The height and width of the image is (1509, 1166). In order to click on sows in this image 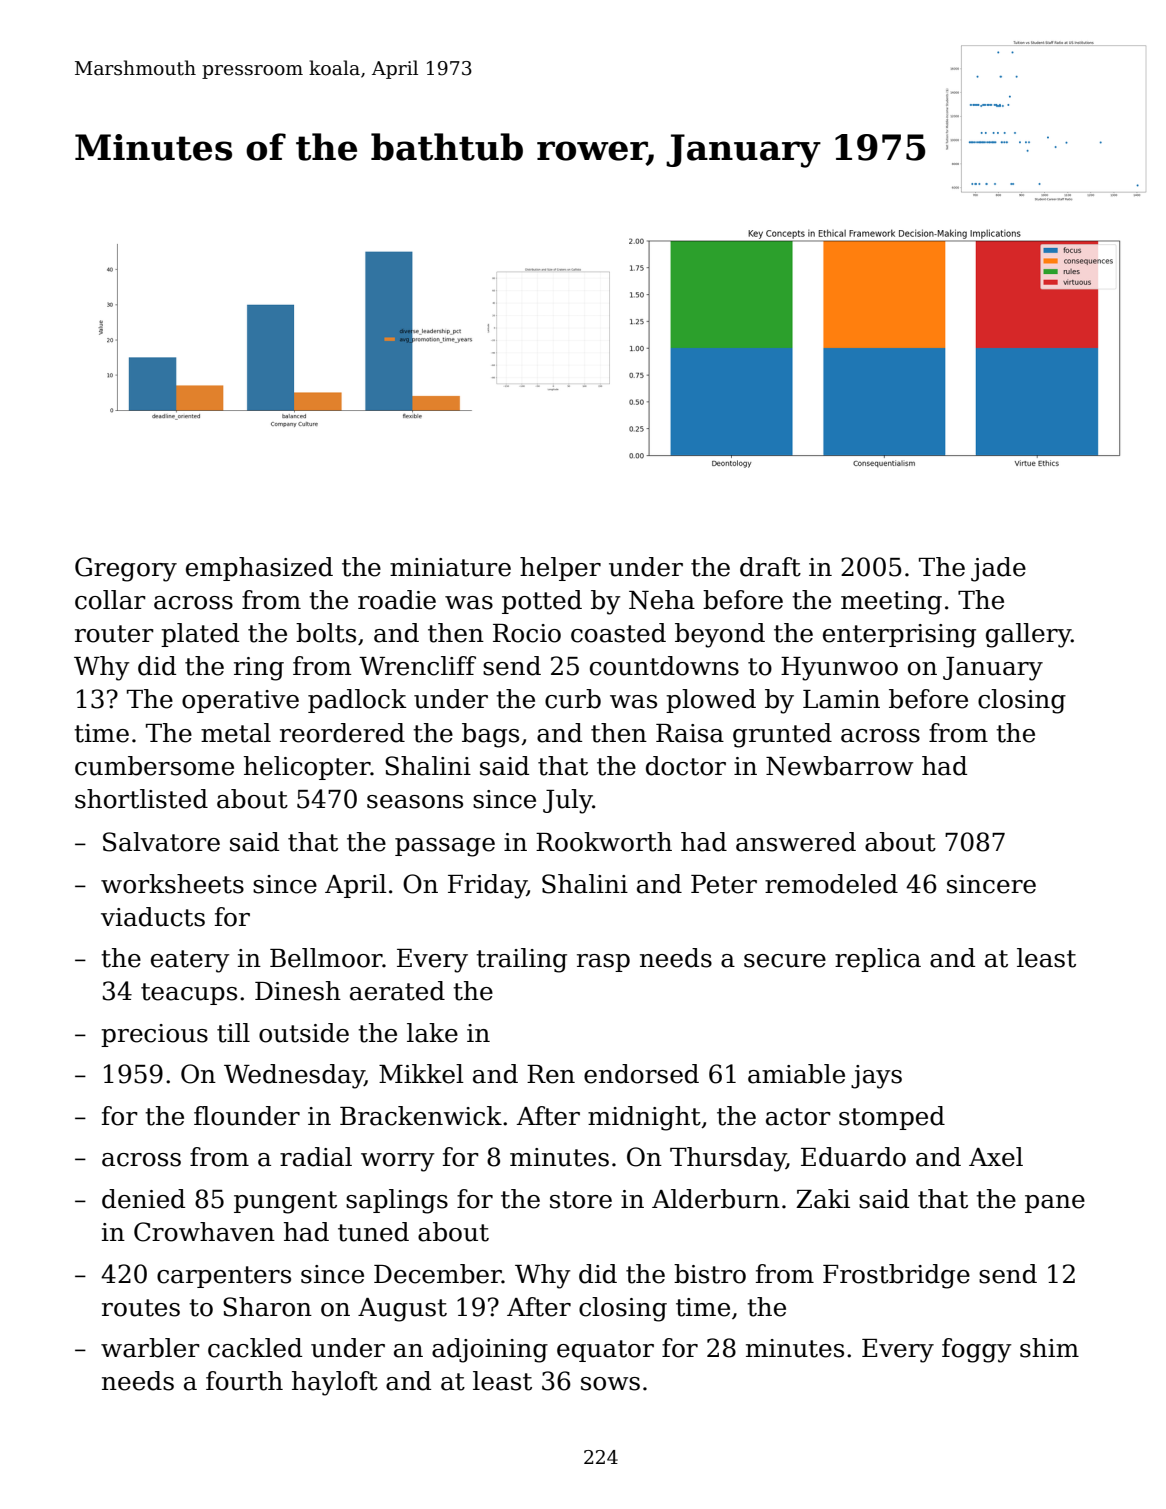, I will do `click(610, 1384)`.
